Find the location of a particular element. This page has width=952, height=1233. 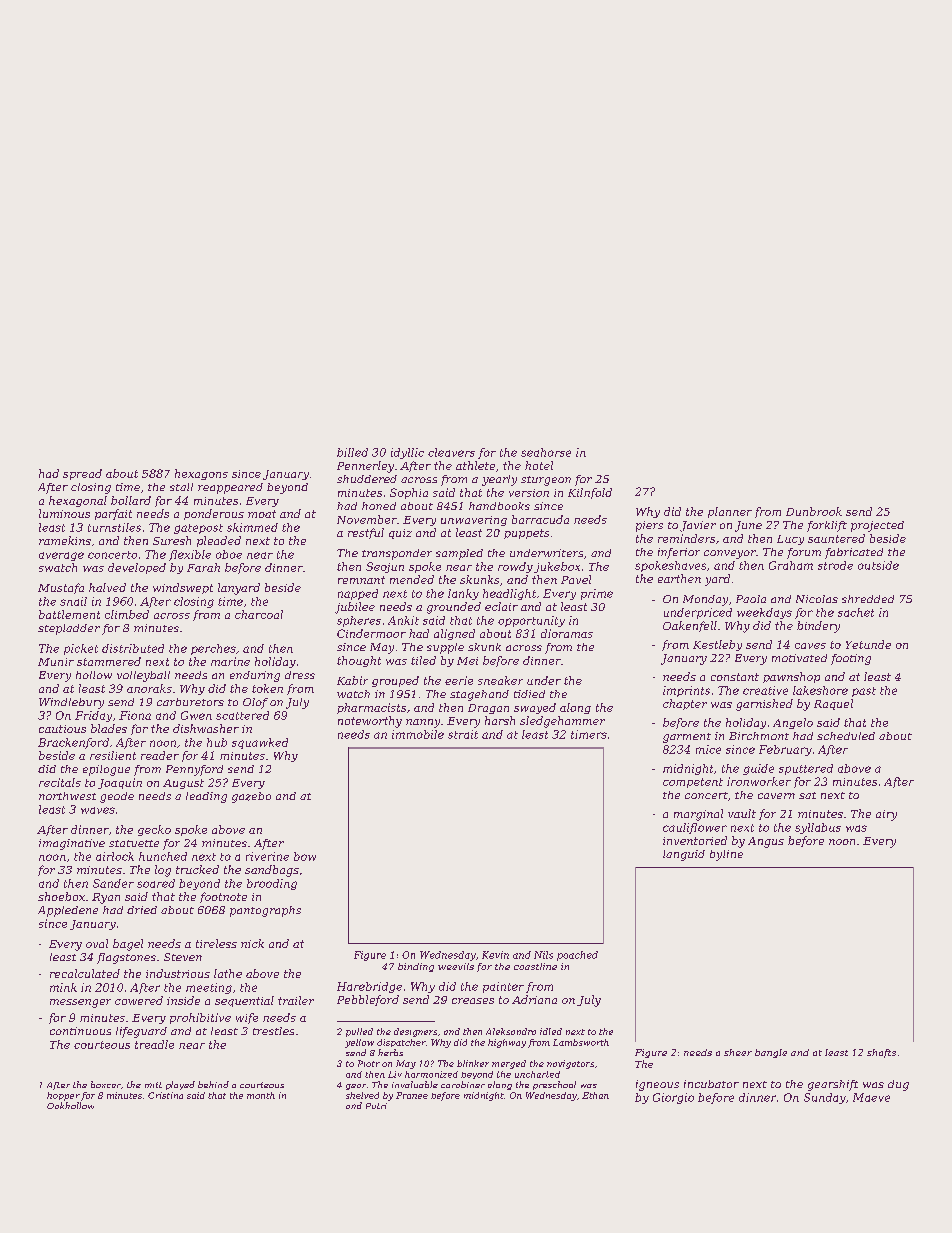

Putri is located at coordinates (376, 1106).
